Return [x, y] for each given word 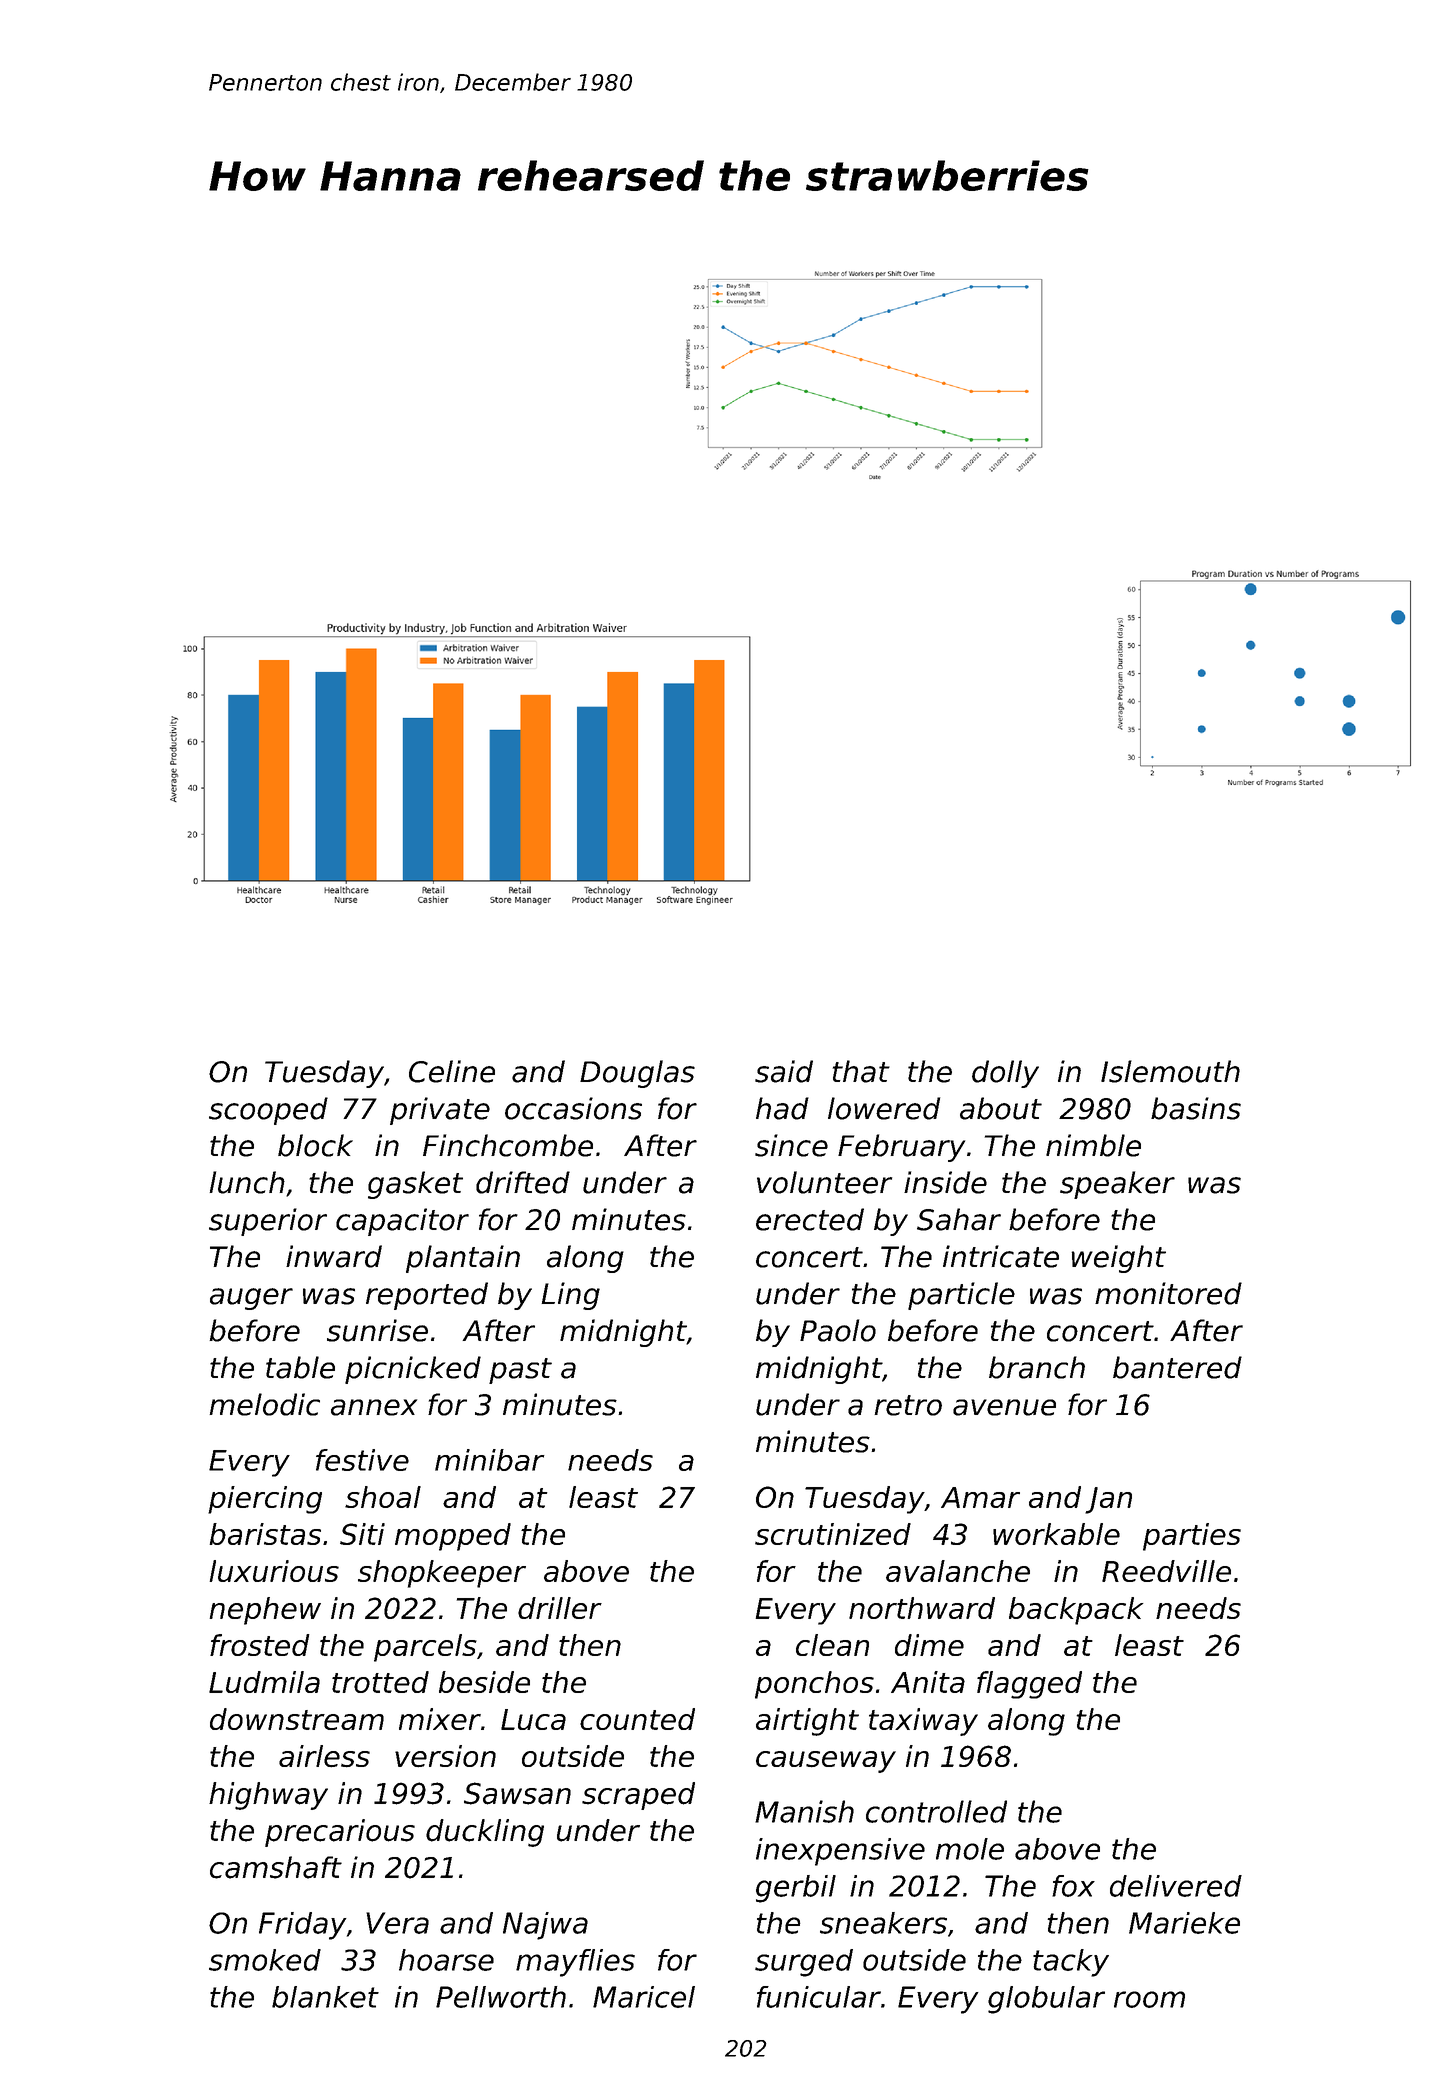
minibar [490, 1460]
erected [810, 1219]
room [1149, 1999]
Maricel [644, 1997]
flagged [1029, 1685]
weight [1118, 1259]
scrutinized [833, 1534]
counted [637, 1719]
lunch [247, 1182]
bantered [1177, 1367]
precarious [340, 1833]
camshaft [276, 1867]
